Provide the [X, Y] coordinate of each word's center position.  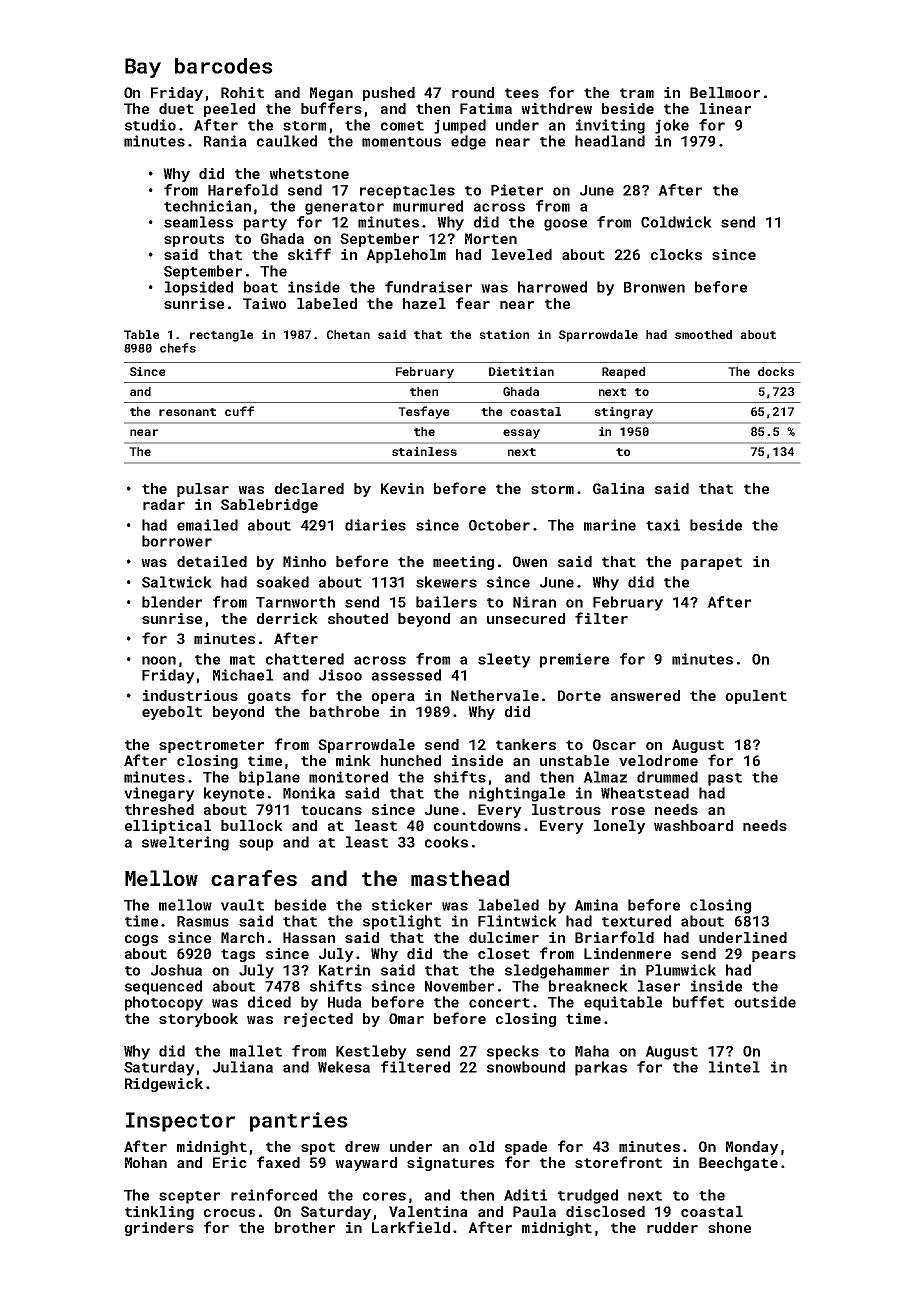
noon [159, 660]
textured [636, 921]
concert [499, 1003]
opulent [756, 697]
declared [309, 488]
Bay [143, 68]
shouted [358, 618]
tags [238, 955]
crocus [229, 1213]
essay [521, 434]
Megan [331, 94]
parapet [711, 563]
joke [672, 126]
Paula [534, 1211]
